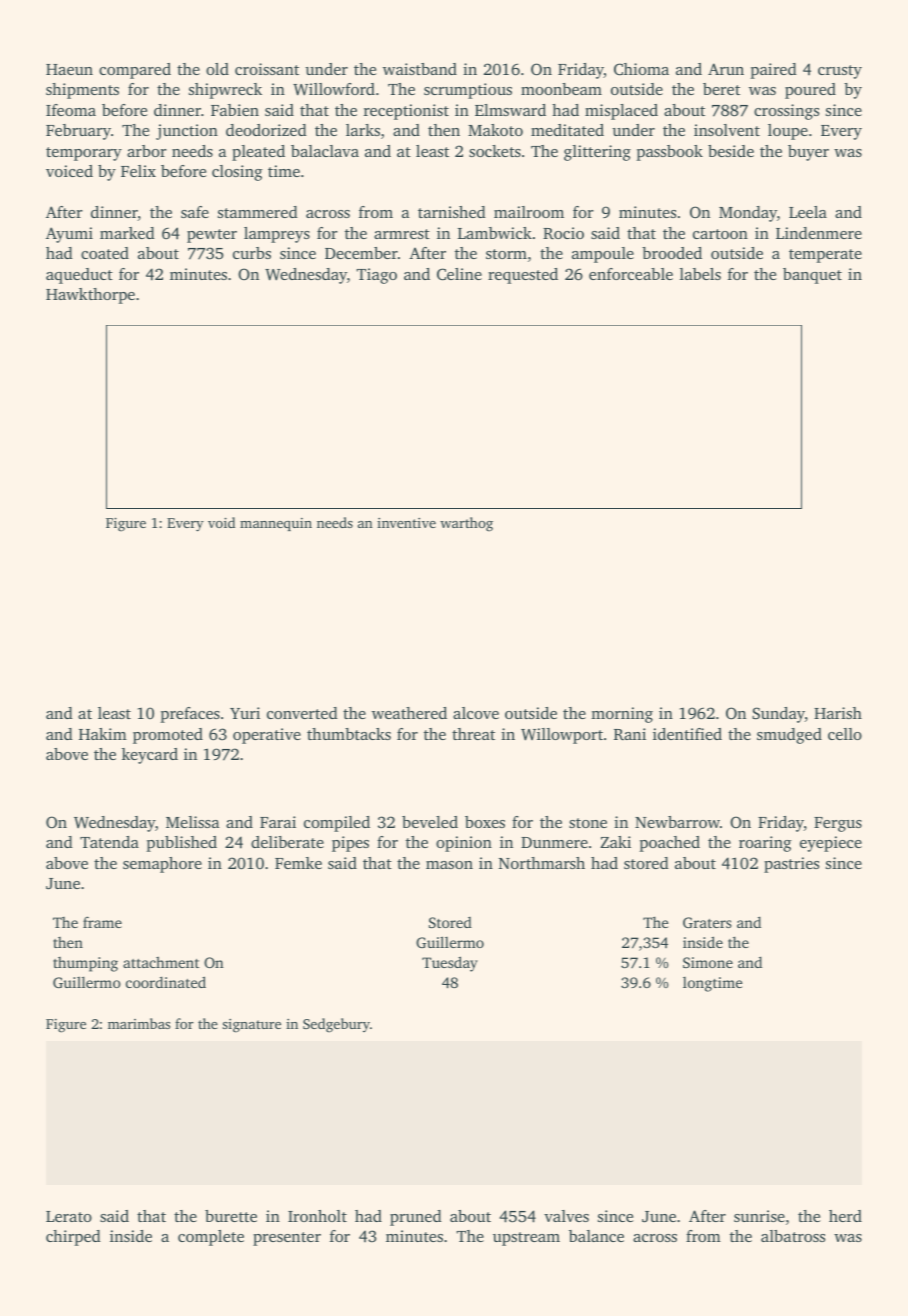 The width and height of the screenshot is (908, 1316). I want to click on crusty, so click(840, 72).
